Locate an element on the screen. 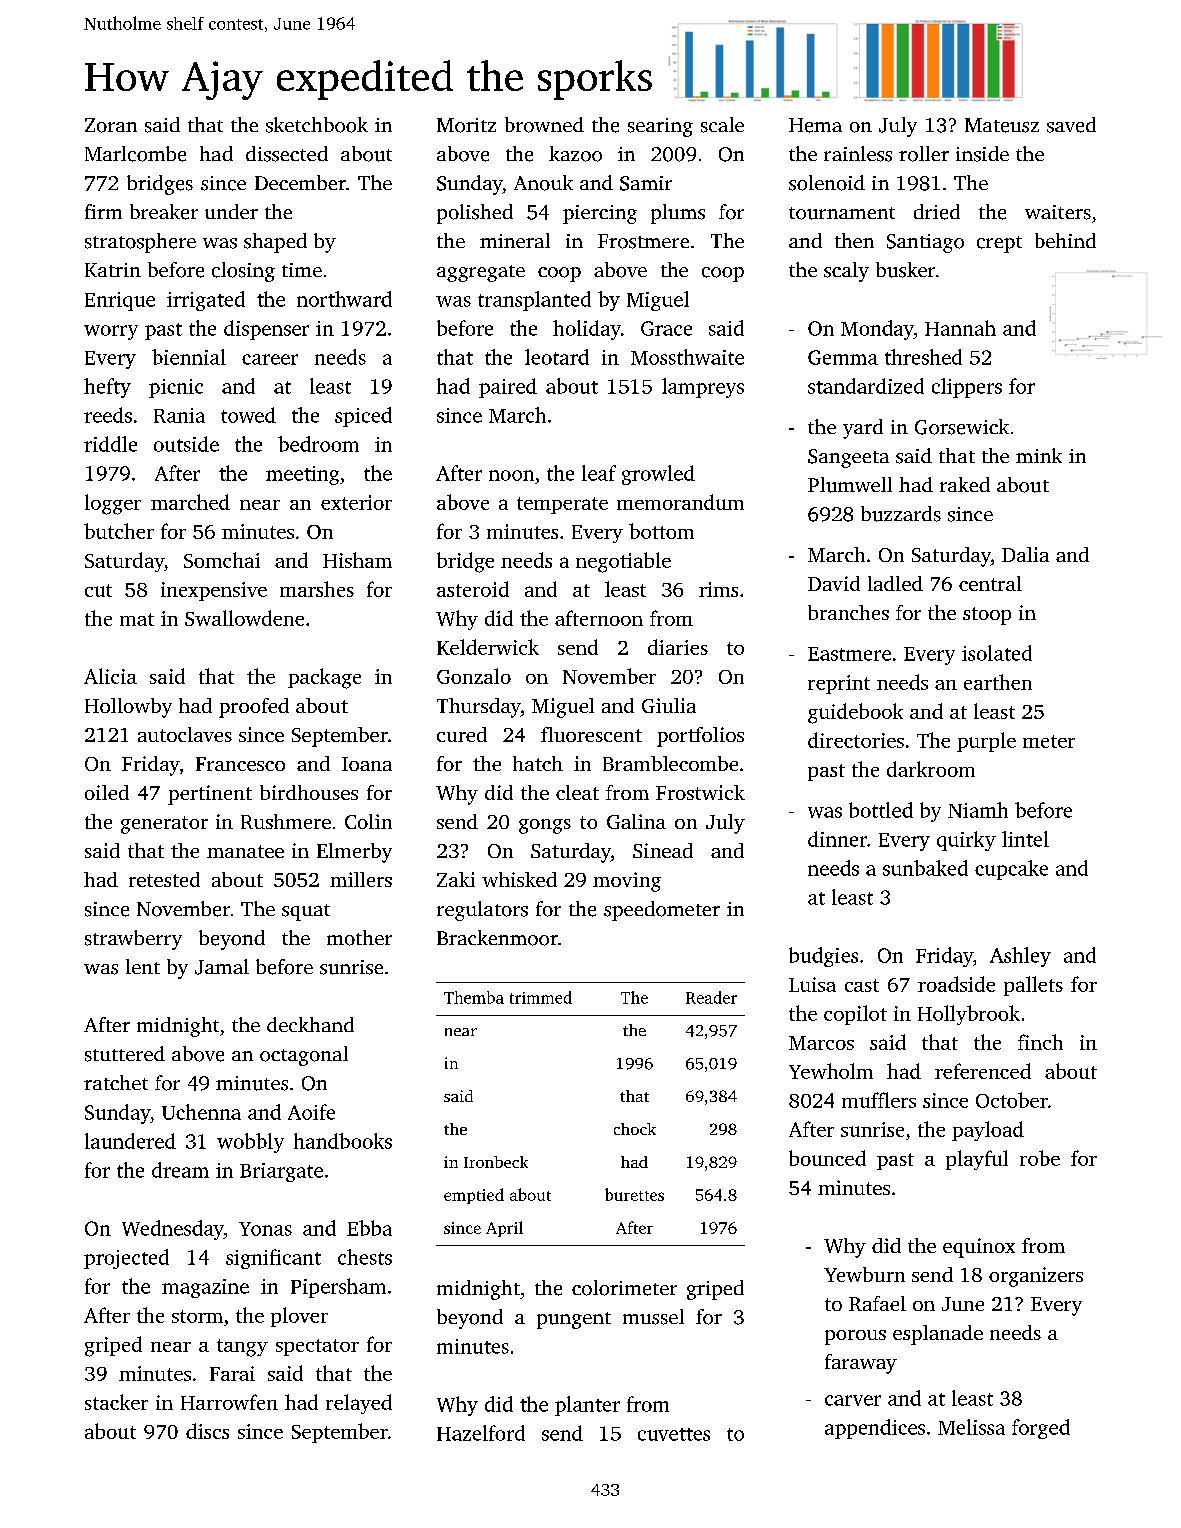 The width and height of the screenshot is (1181, 1528). relayed is located at coordinates (359, 1404).
